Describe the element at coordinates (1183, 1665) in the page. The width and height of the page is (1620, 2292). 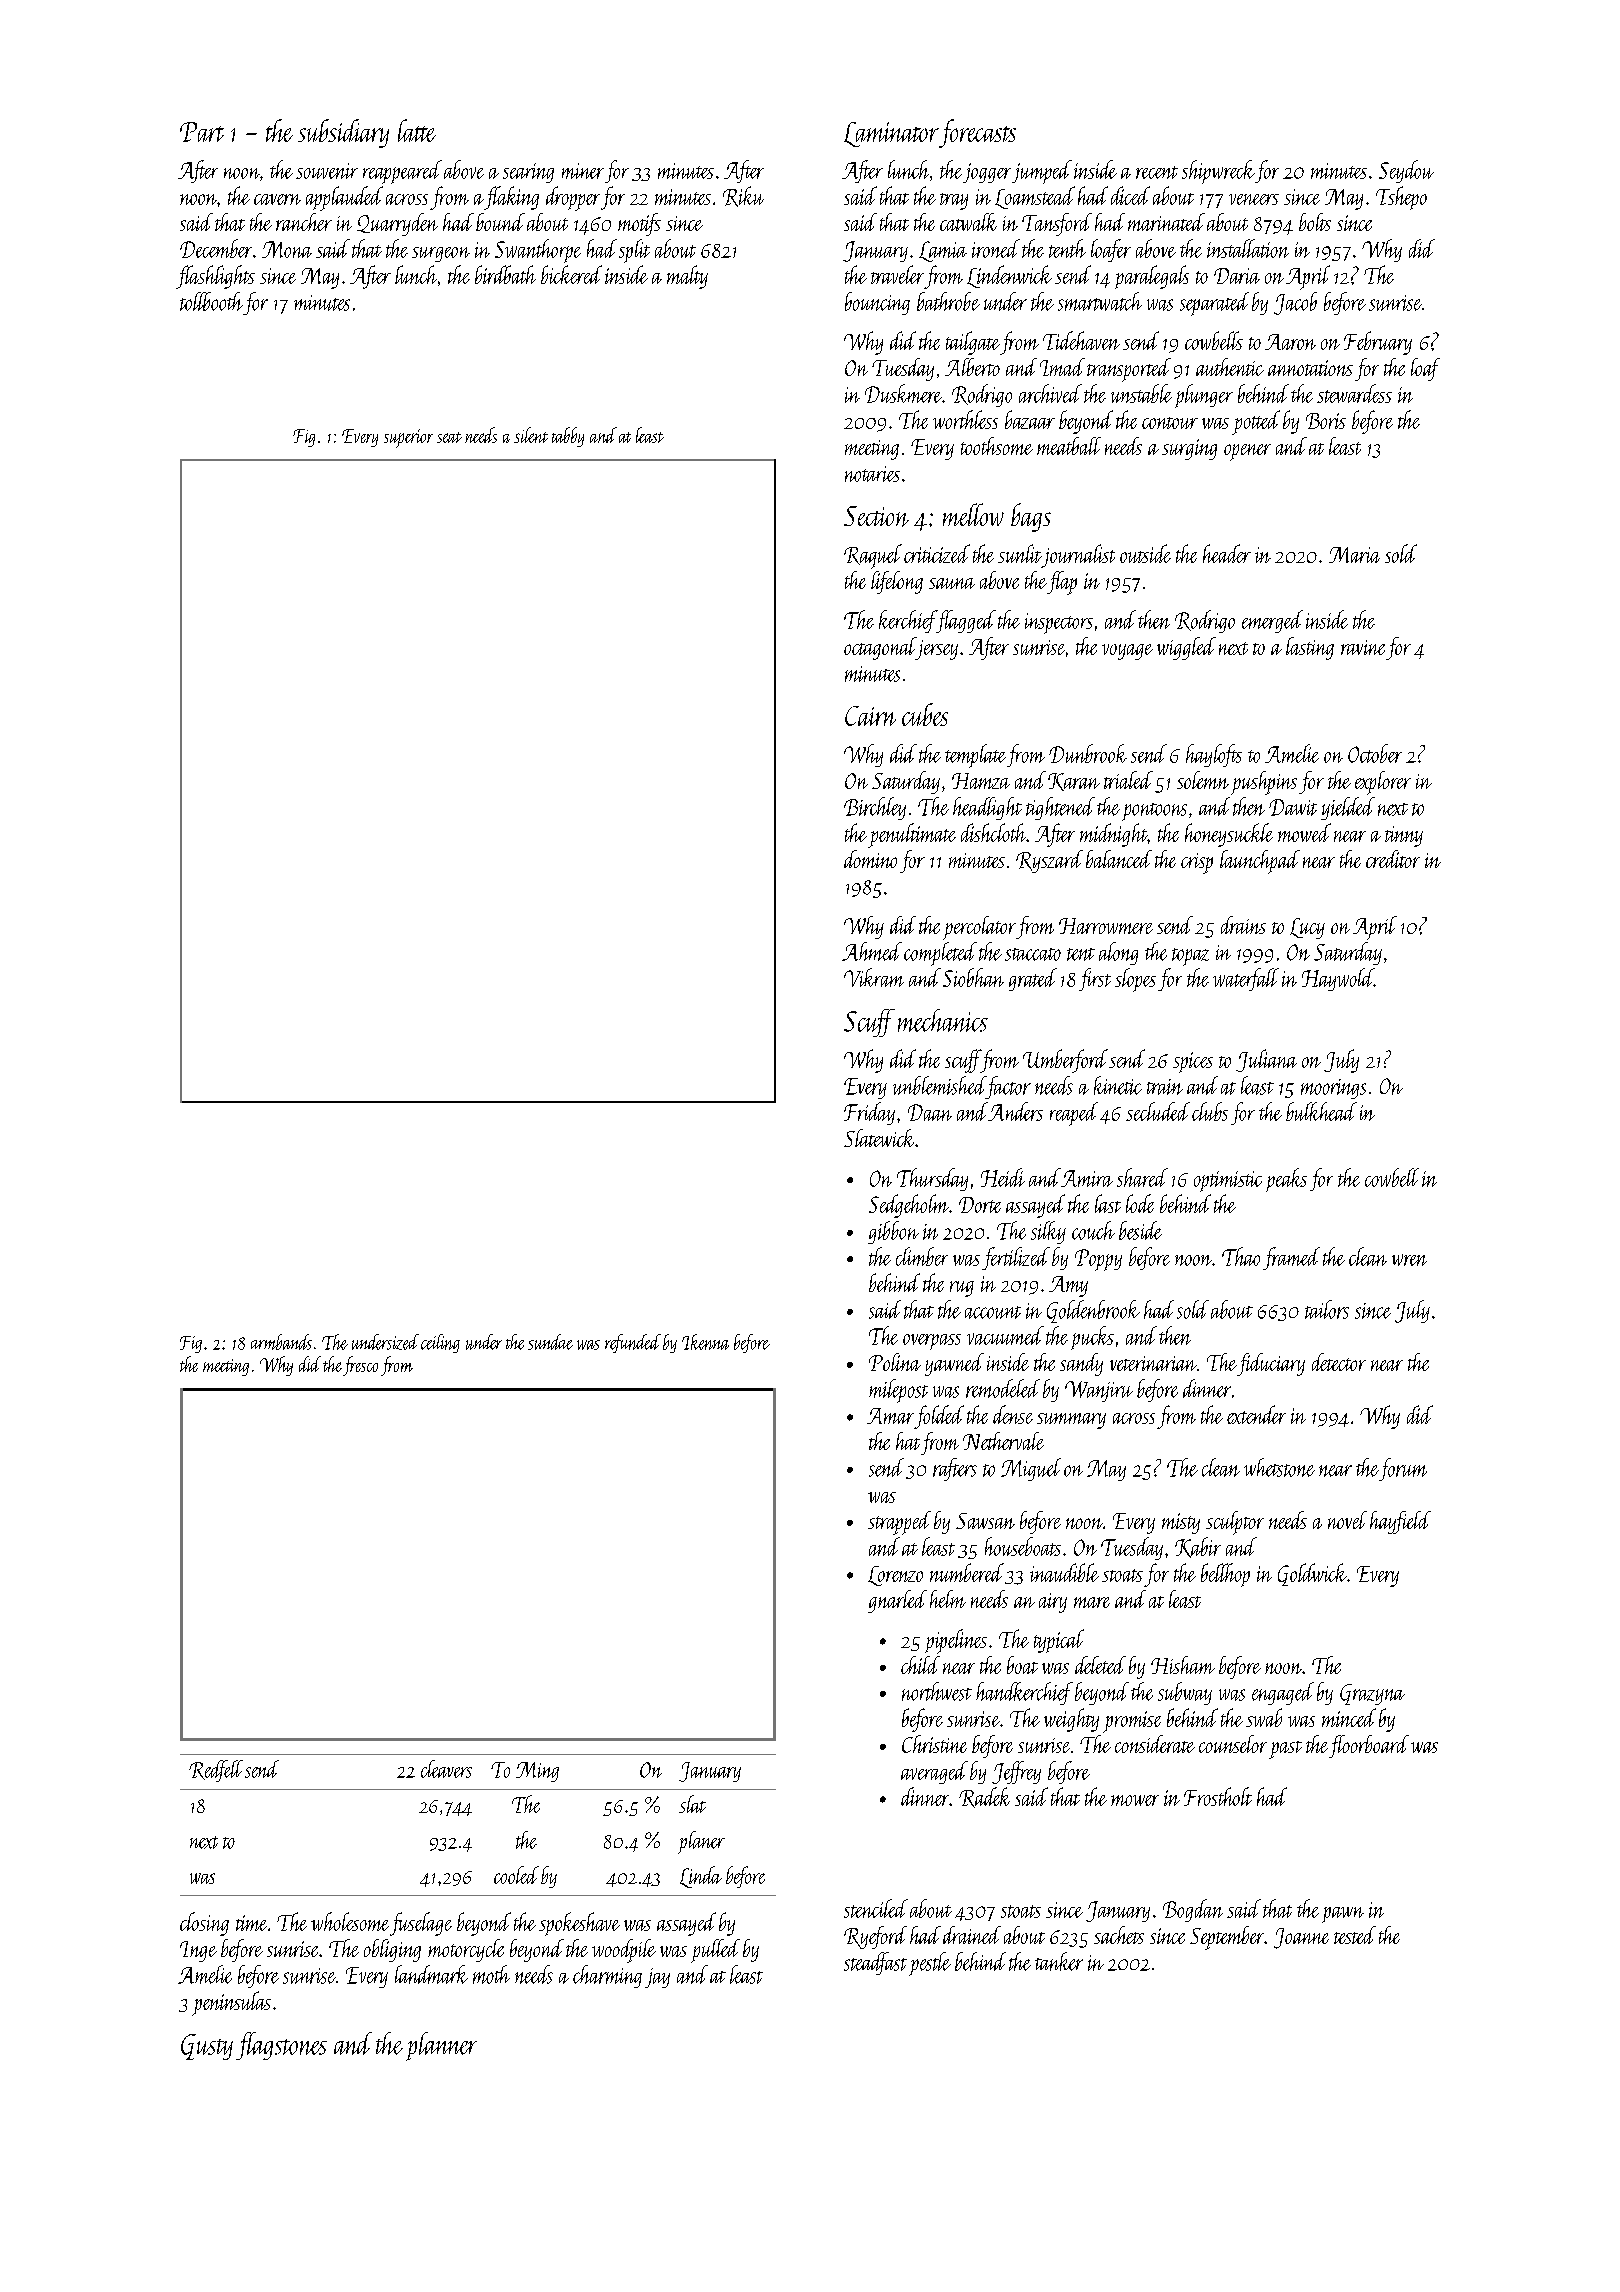
I see `Hisham` at that location.
